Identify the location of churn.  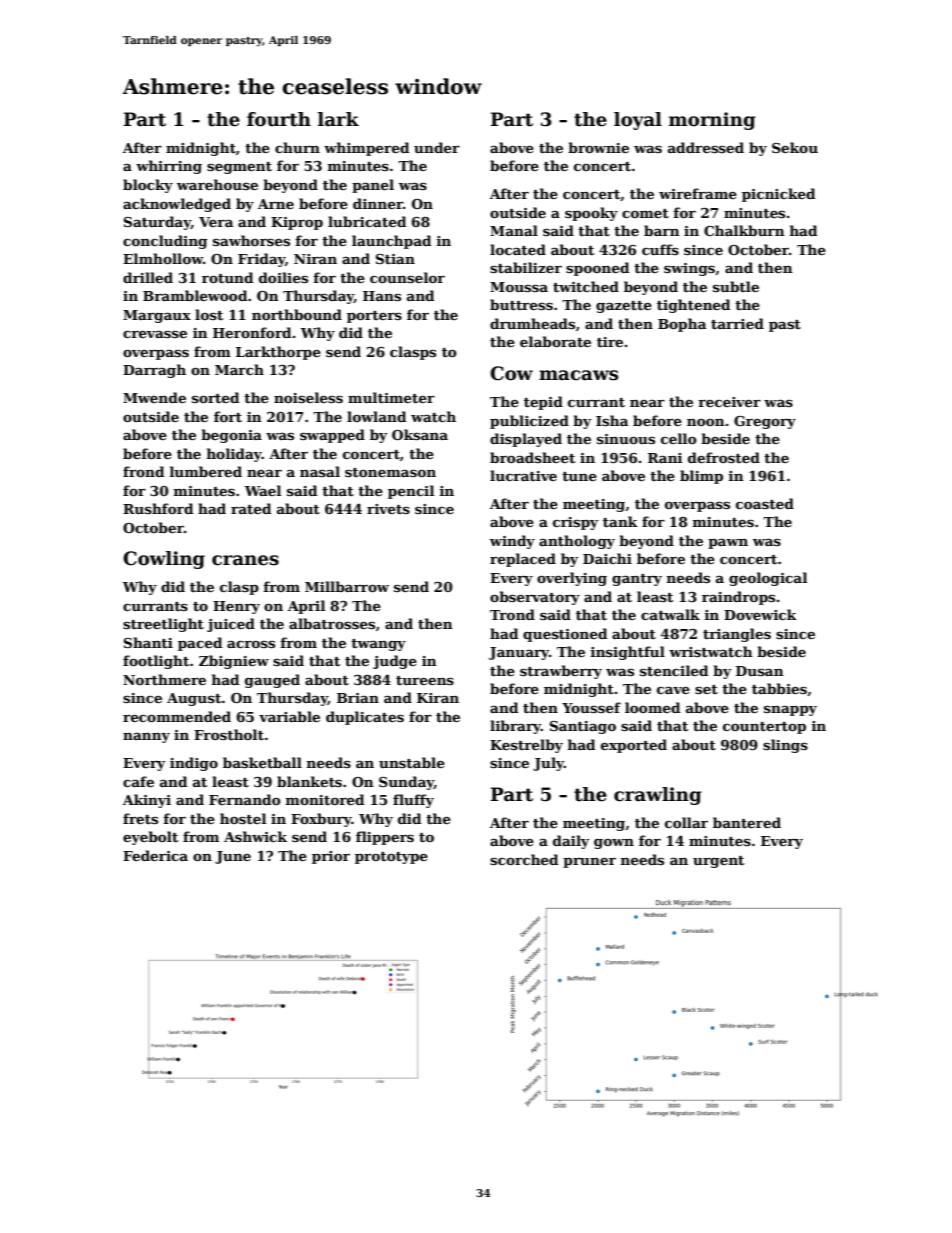
(297, 147).
